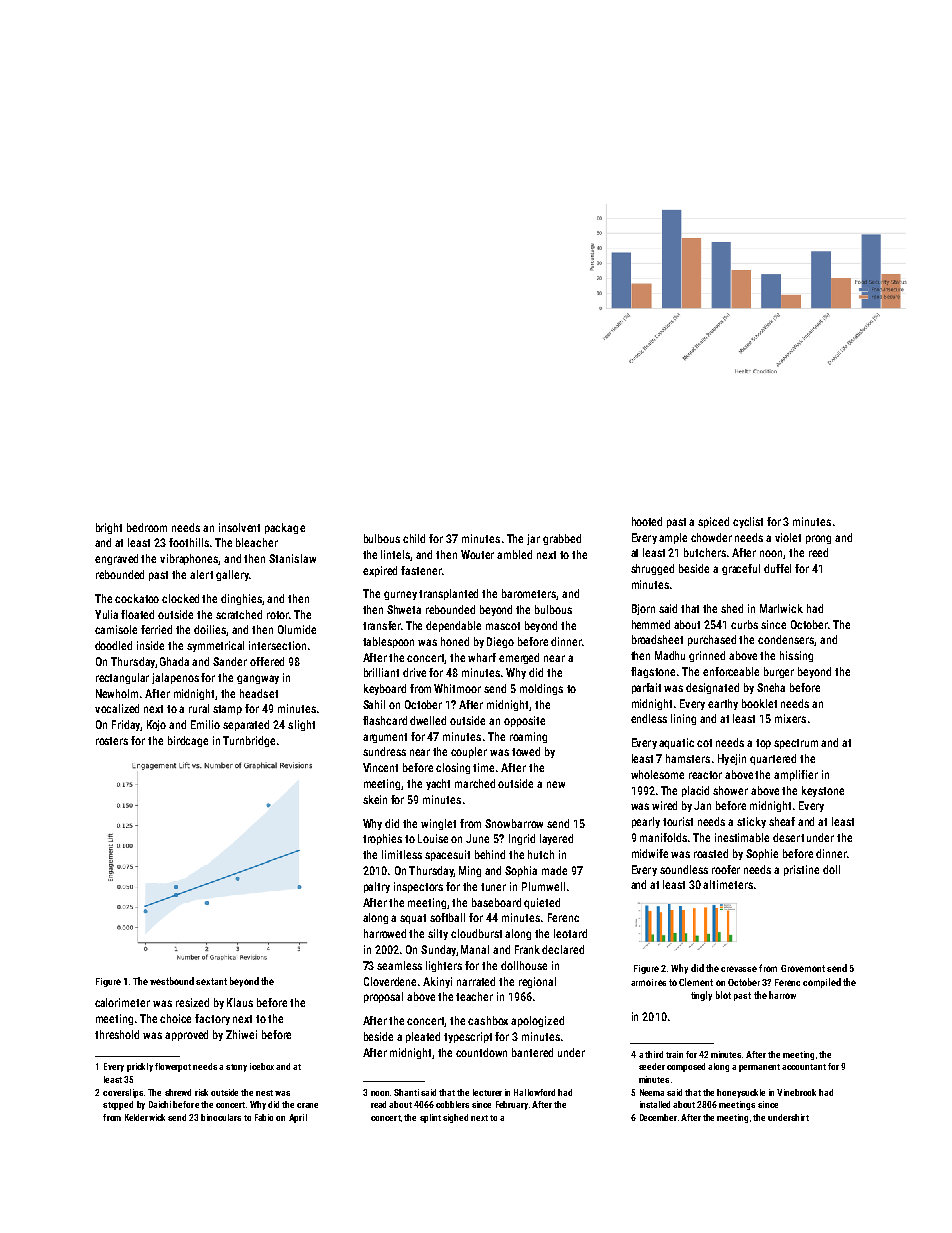 Image resolution: width=952 pixels, height=1233 pixels. Describe the element at coordinates (117, 708) in the page. I see `vocalized` at that location.
